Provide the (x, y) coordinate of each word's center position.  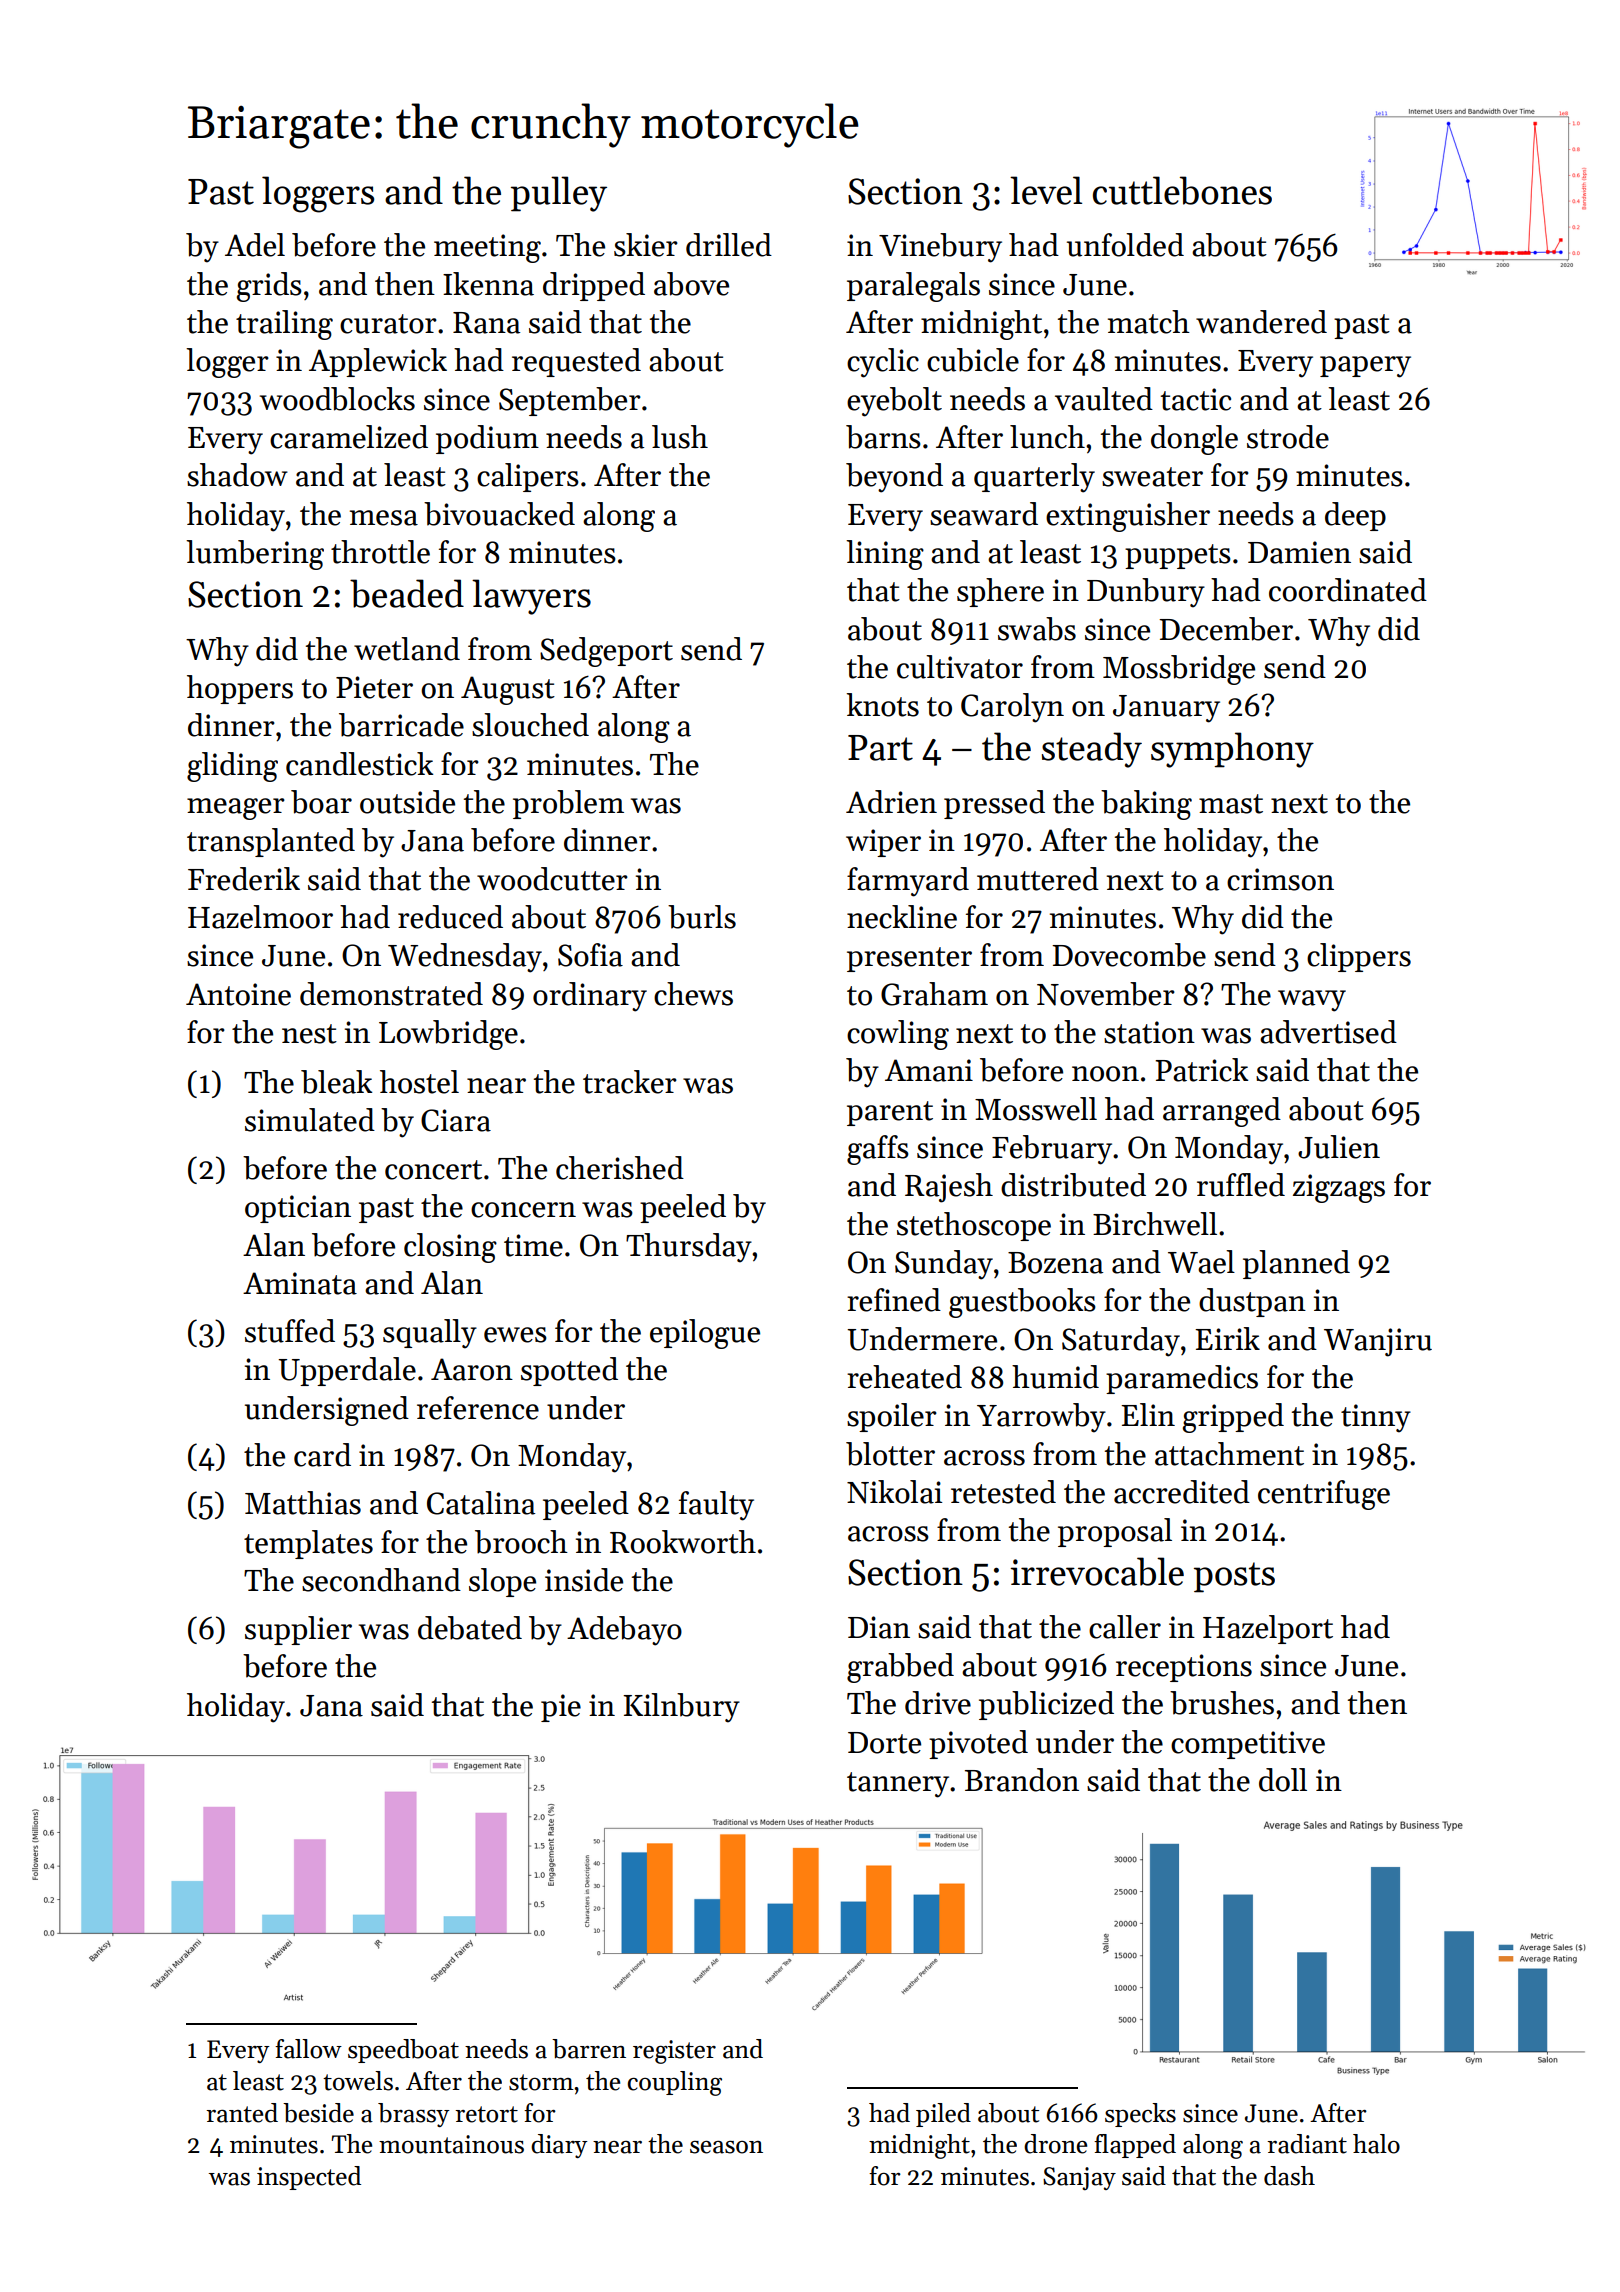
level (1046, 190)
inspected (309, 2178)
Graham (934, 994)
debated (470, 1628)
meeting (487, 248)
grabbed (900, 1668)
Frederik (244, 879)
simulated (310, 1120)
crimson (1280, 879)
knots (883, 705)
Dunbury (1146, 593)
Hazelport (1268, 1629)
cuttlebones (1182, 190)
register (674, 2052)
